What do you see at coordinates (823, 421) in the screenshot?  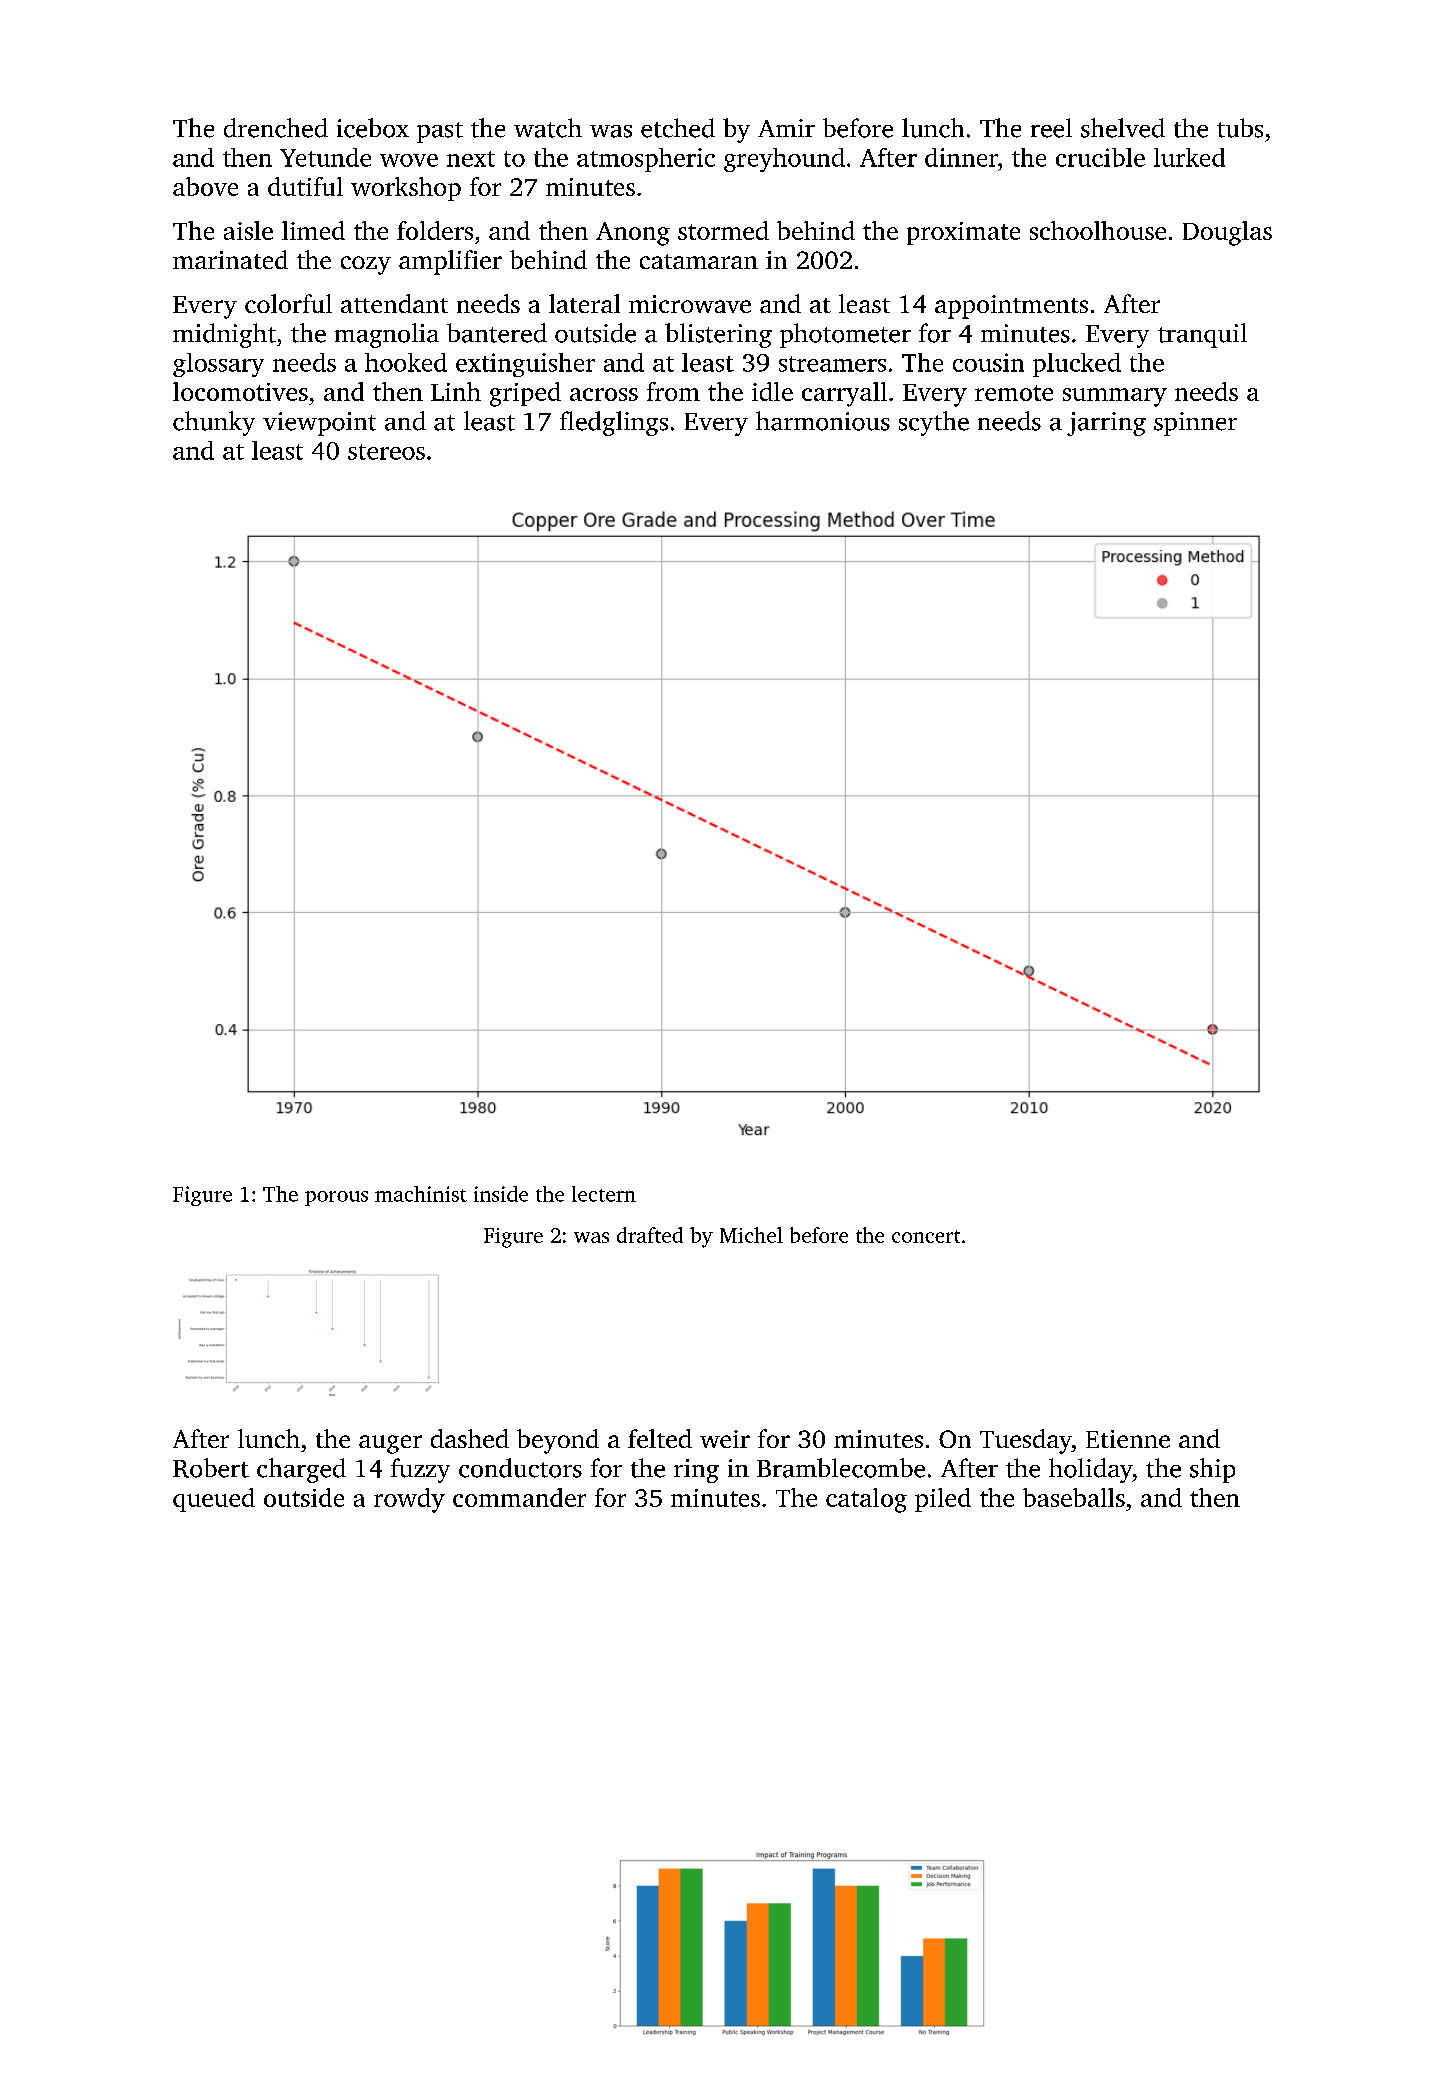 I see `harmonious` at bounding box center [823, 421].
